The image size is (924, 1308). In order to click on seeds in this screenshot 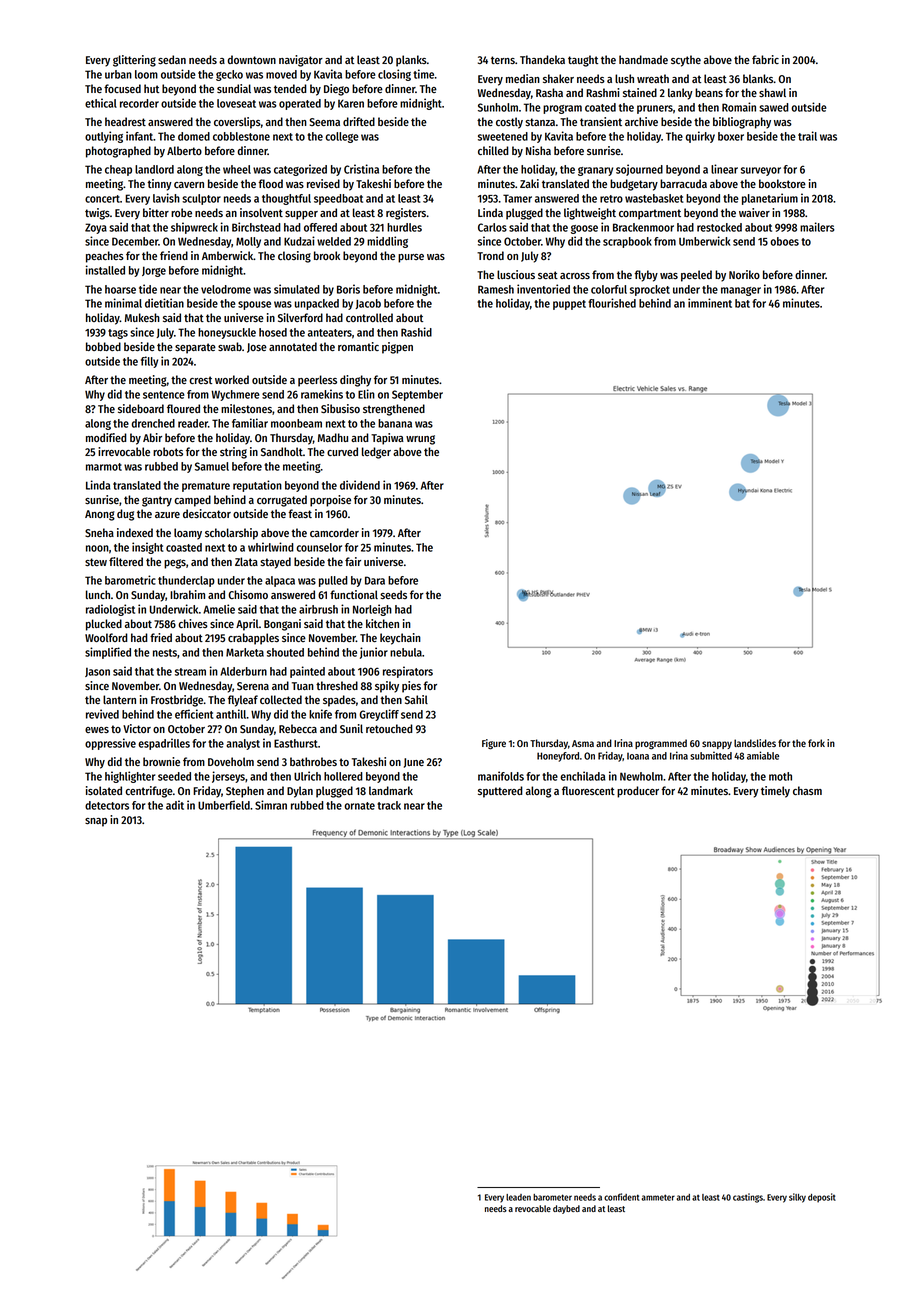, I will do `click(393, 594)`.
